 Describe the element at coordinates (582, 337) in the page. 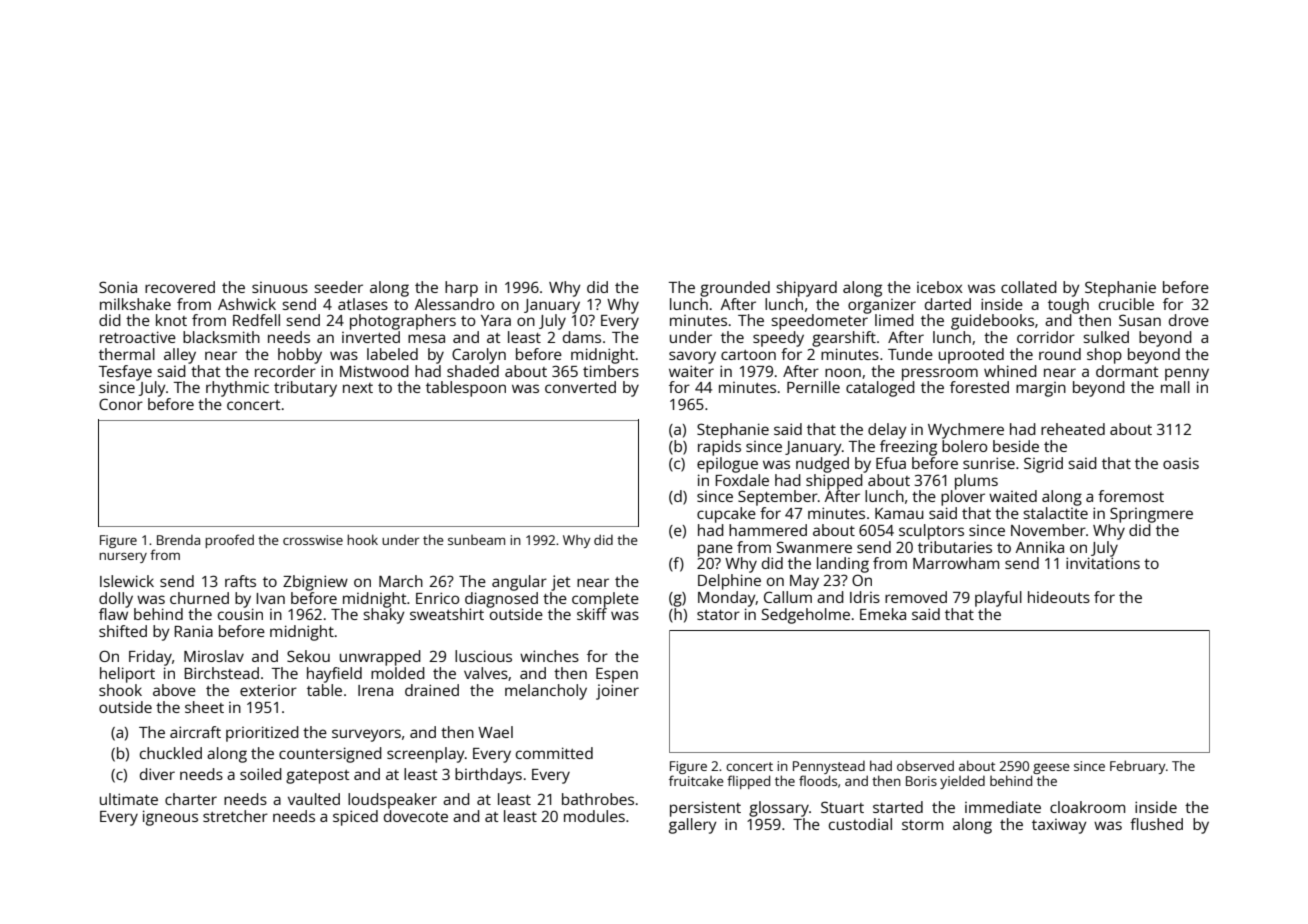

I see `dams` at that location.
